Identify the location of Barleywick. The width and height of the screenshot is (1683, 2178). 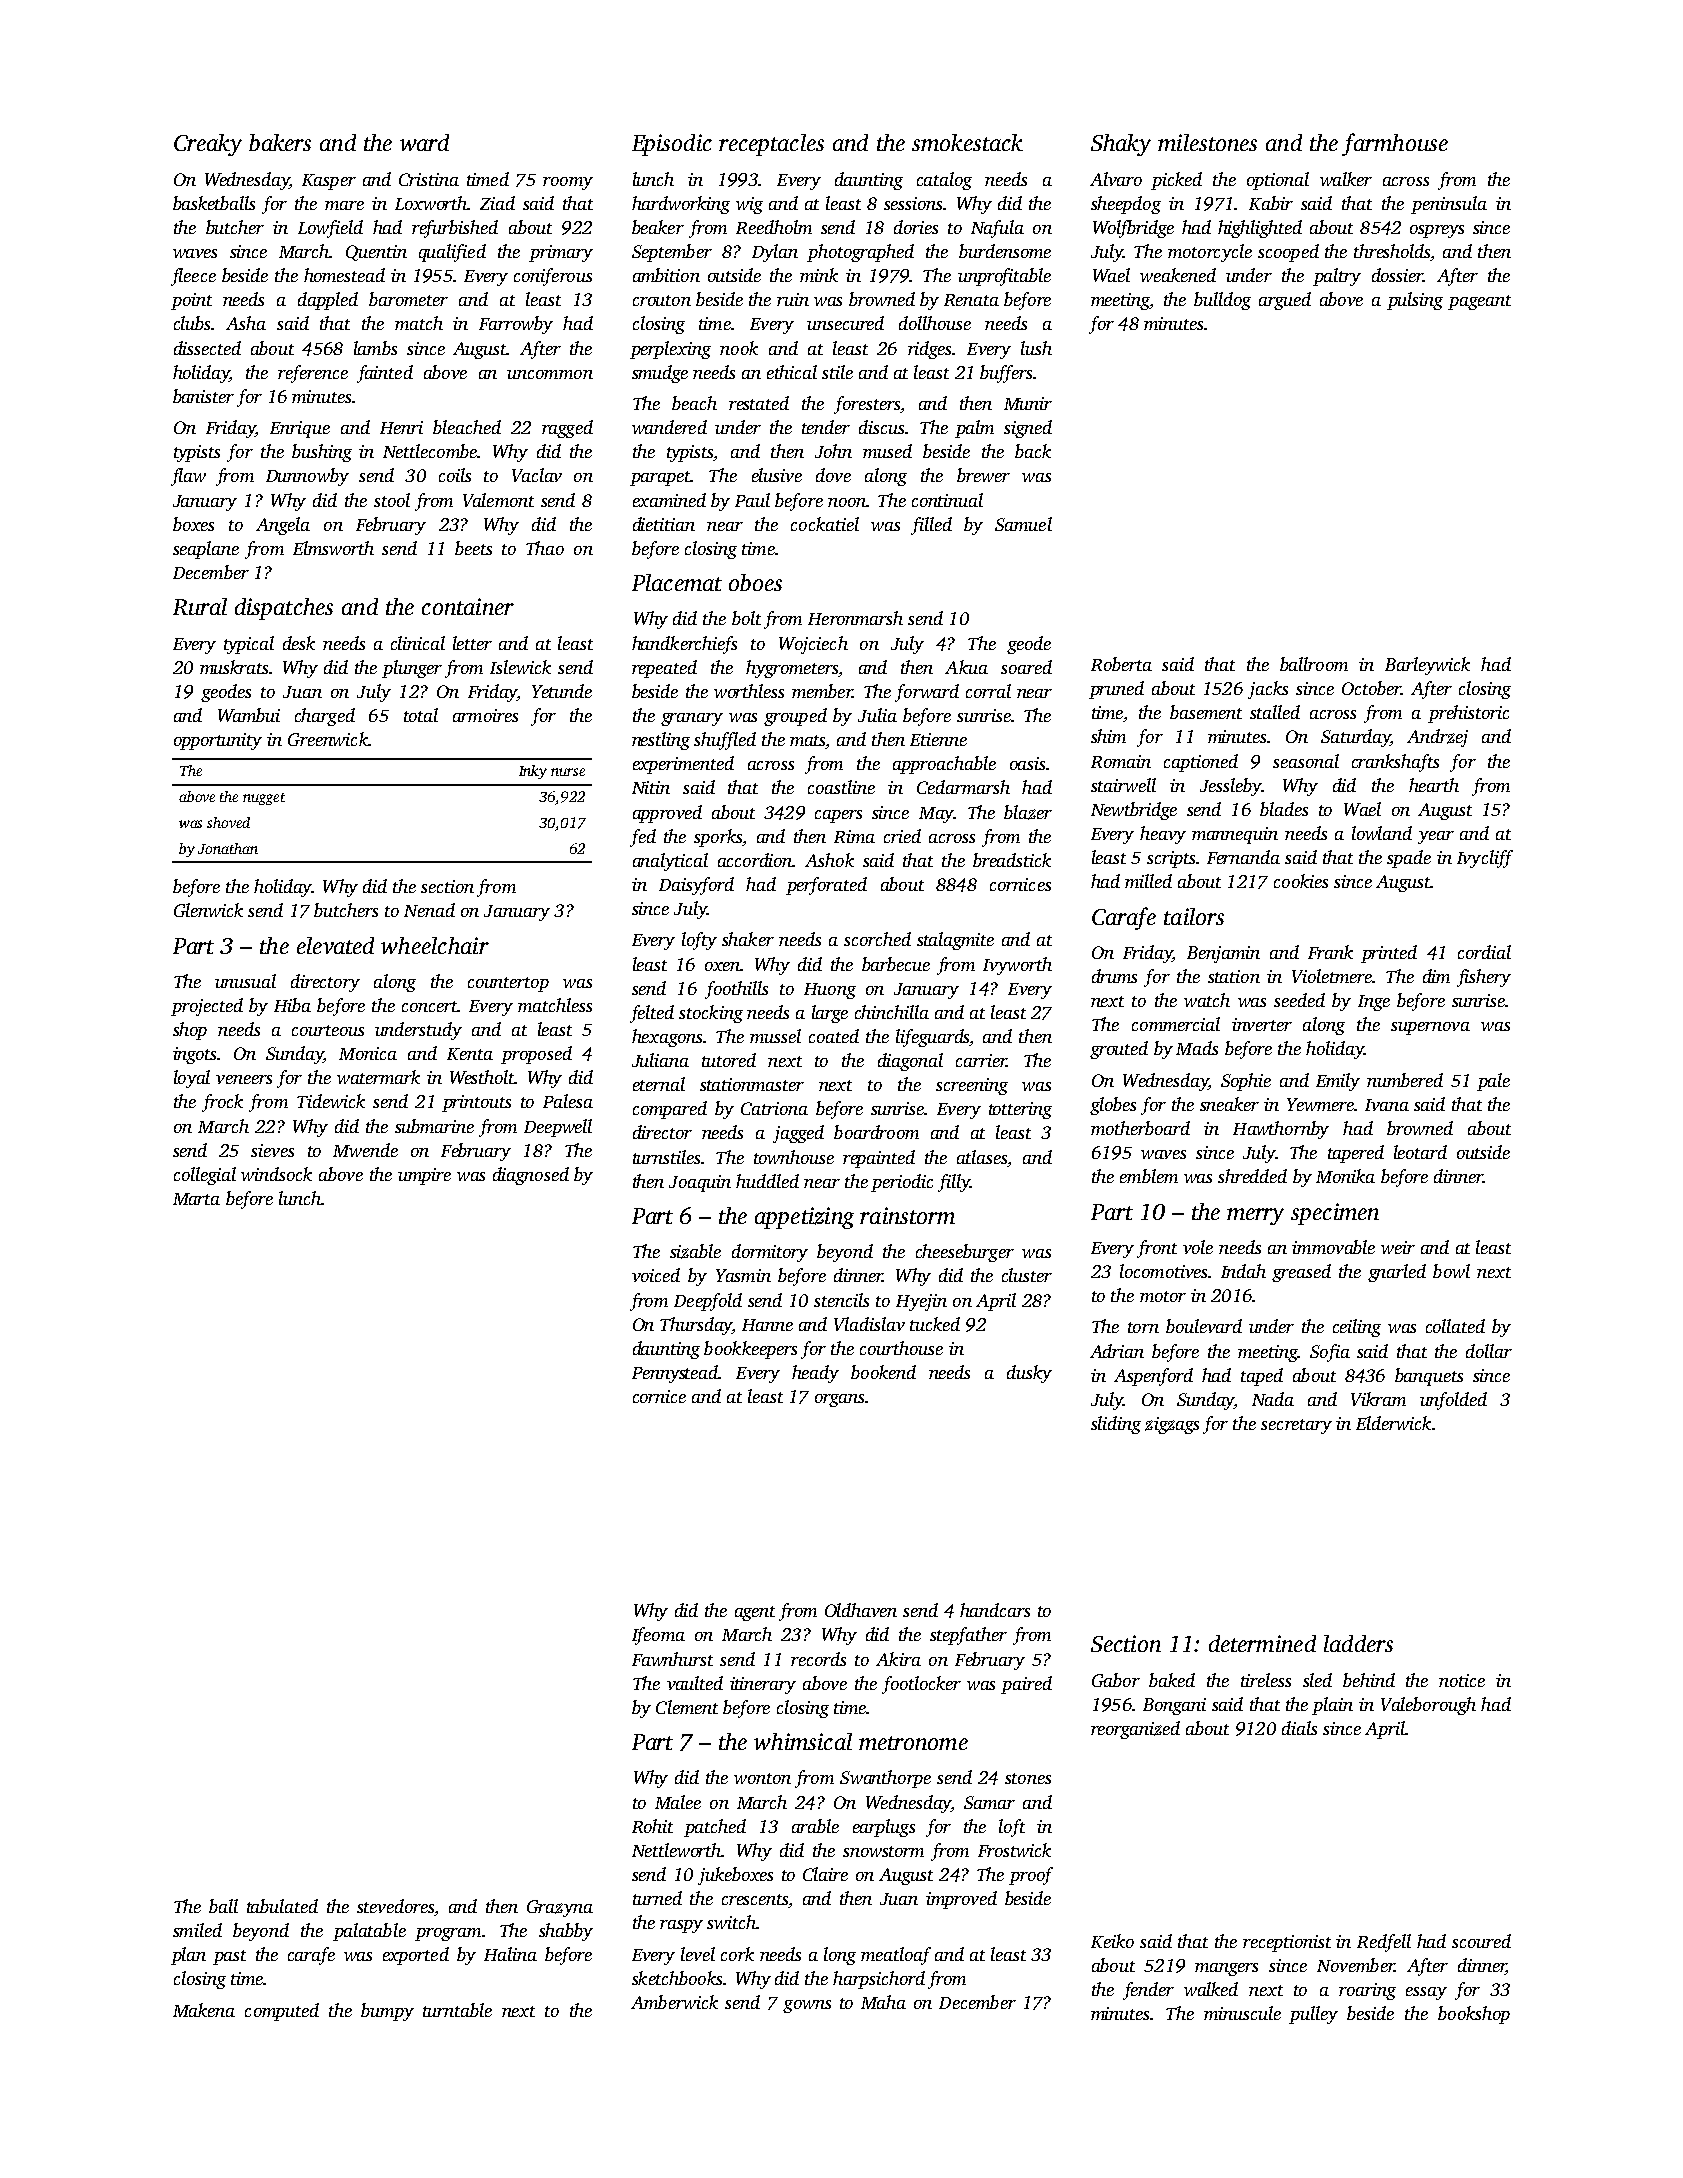
(1427, 666).
